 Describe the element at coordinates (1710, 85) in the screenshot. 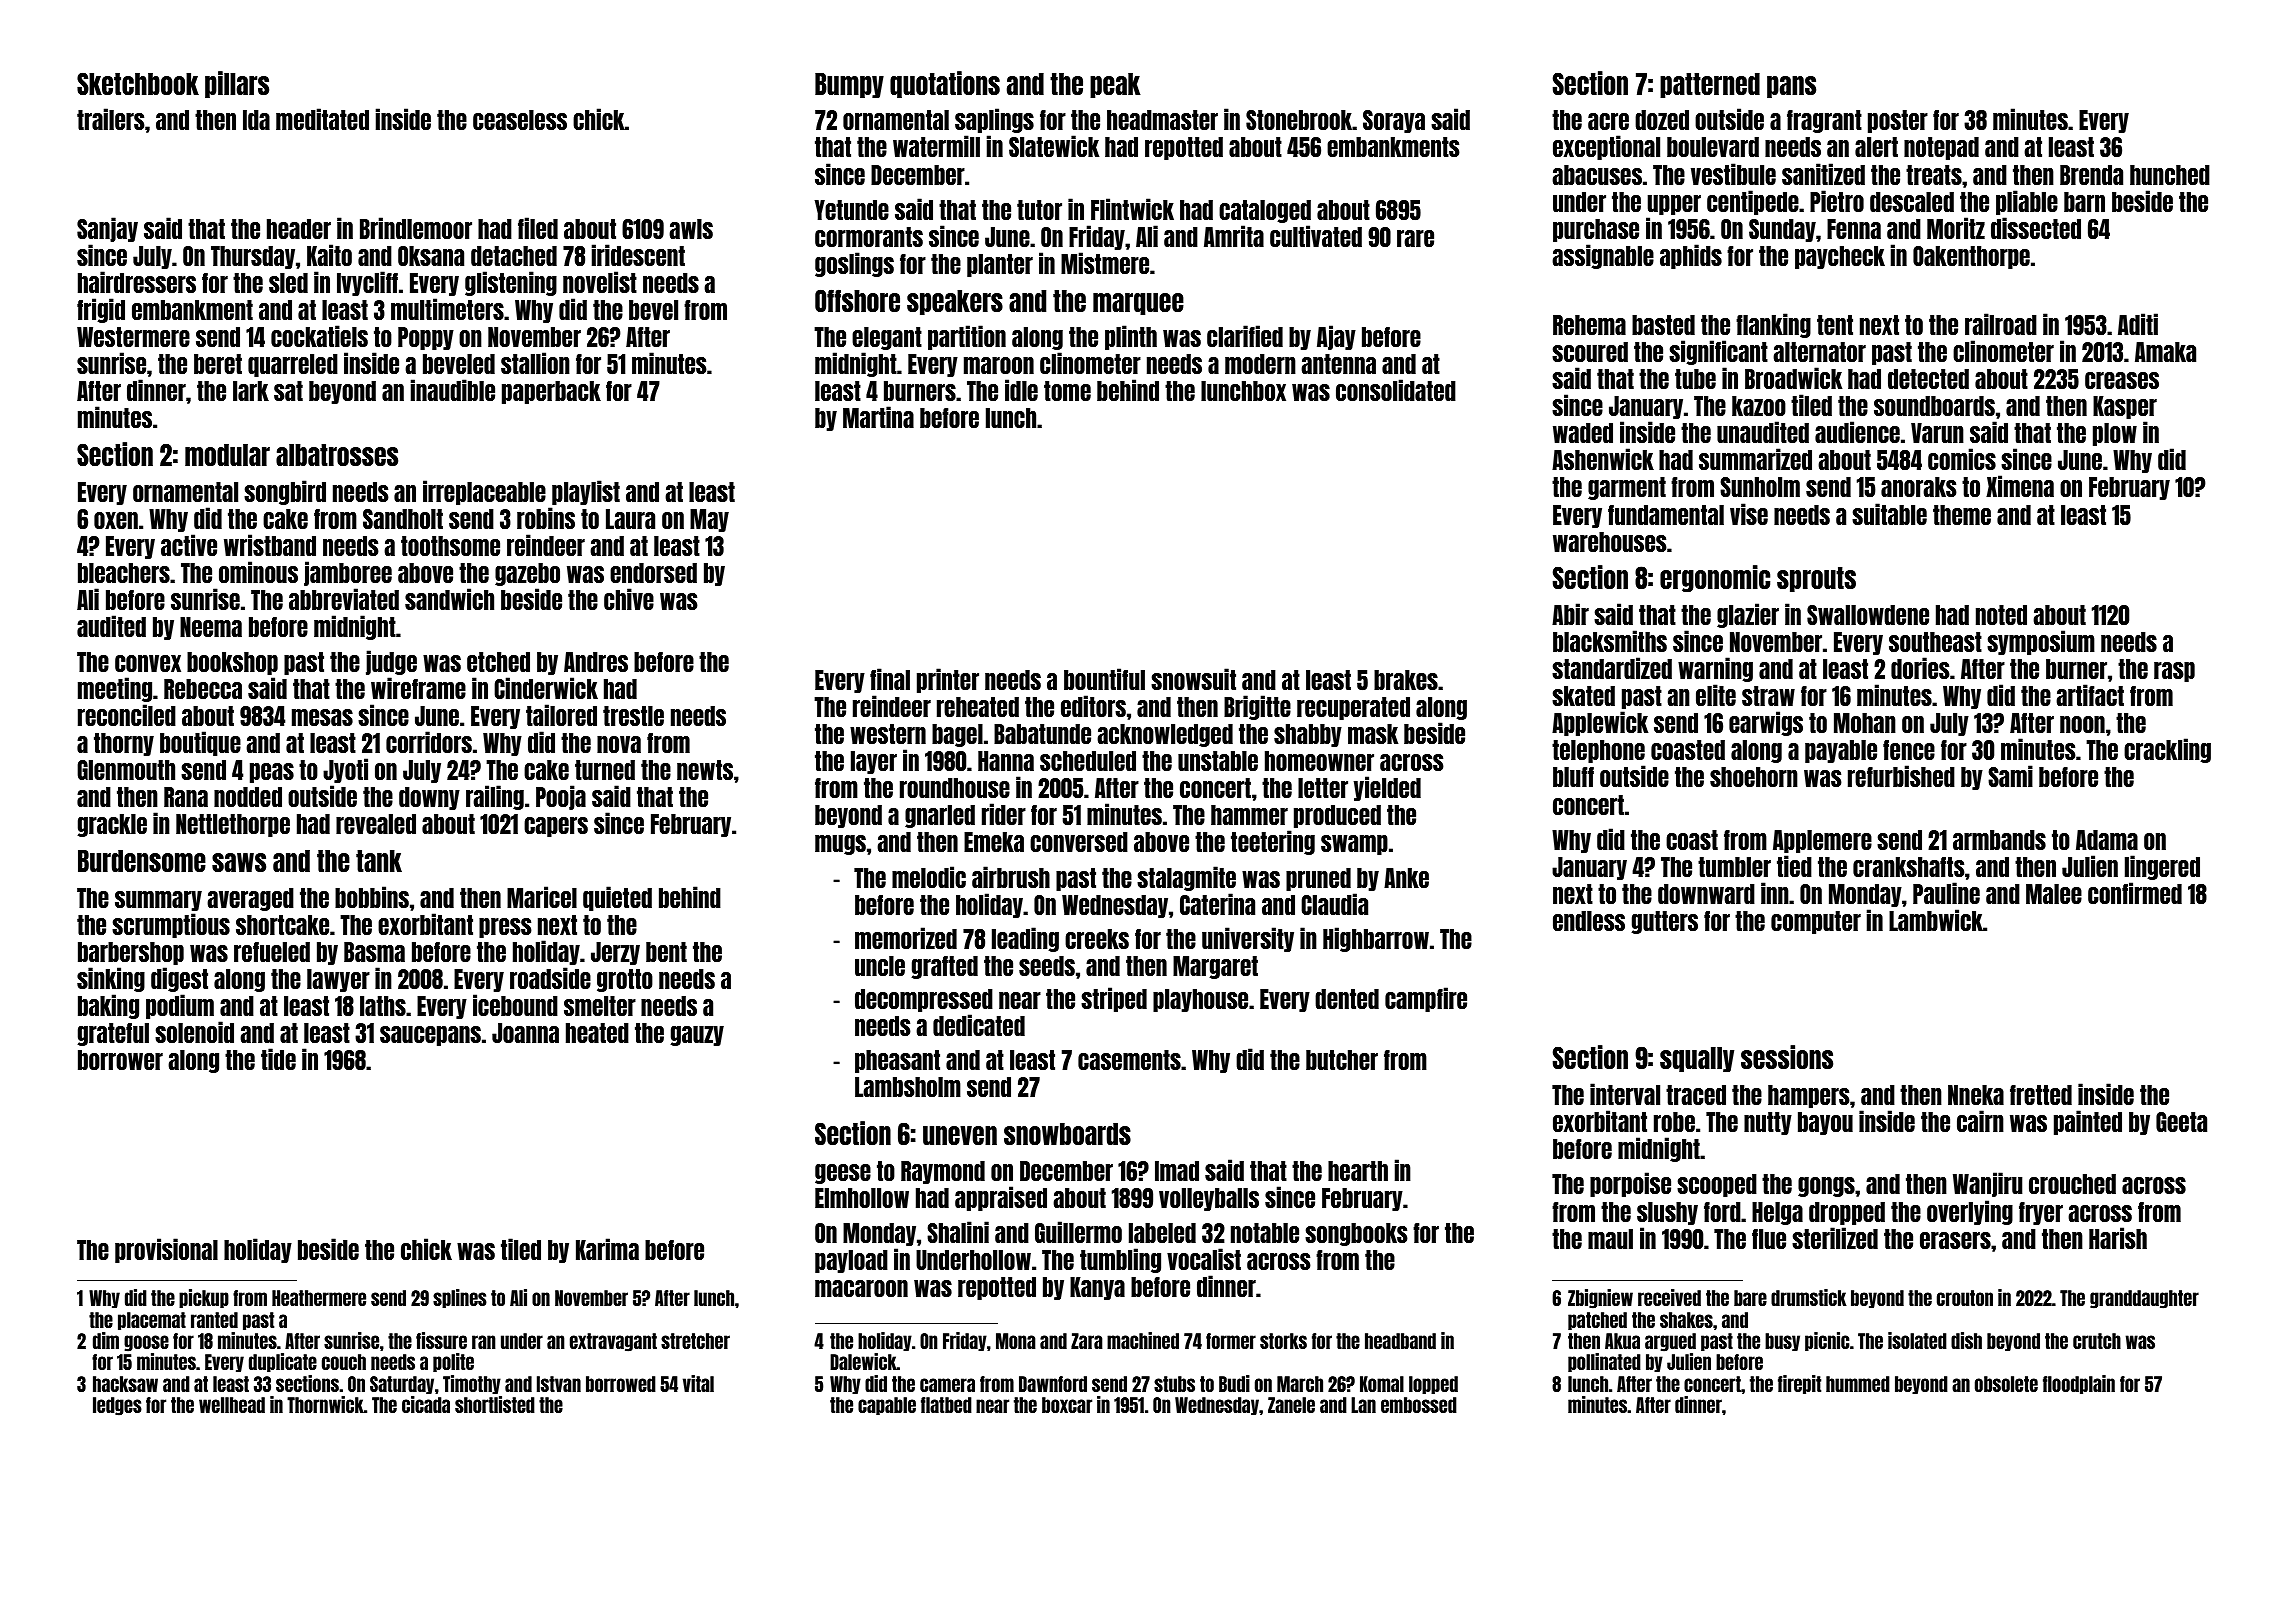

I see `patterned` at that location.
